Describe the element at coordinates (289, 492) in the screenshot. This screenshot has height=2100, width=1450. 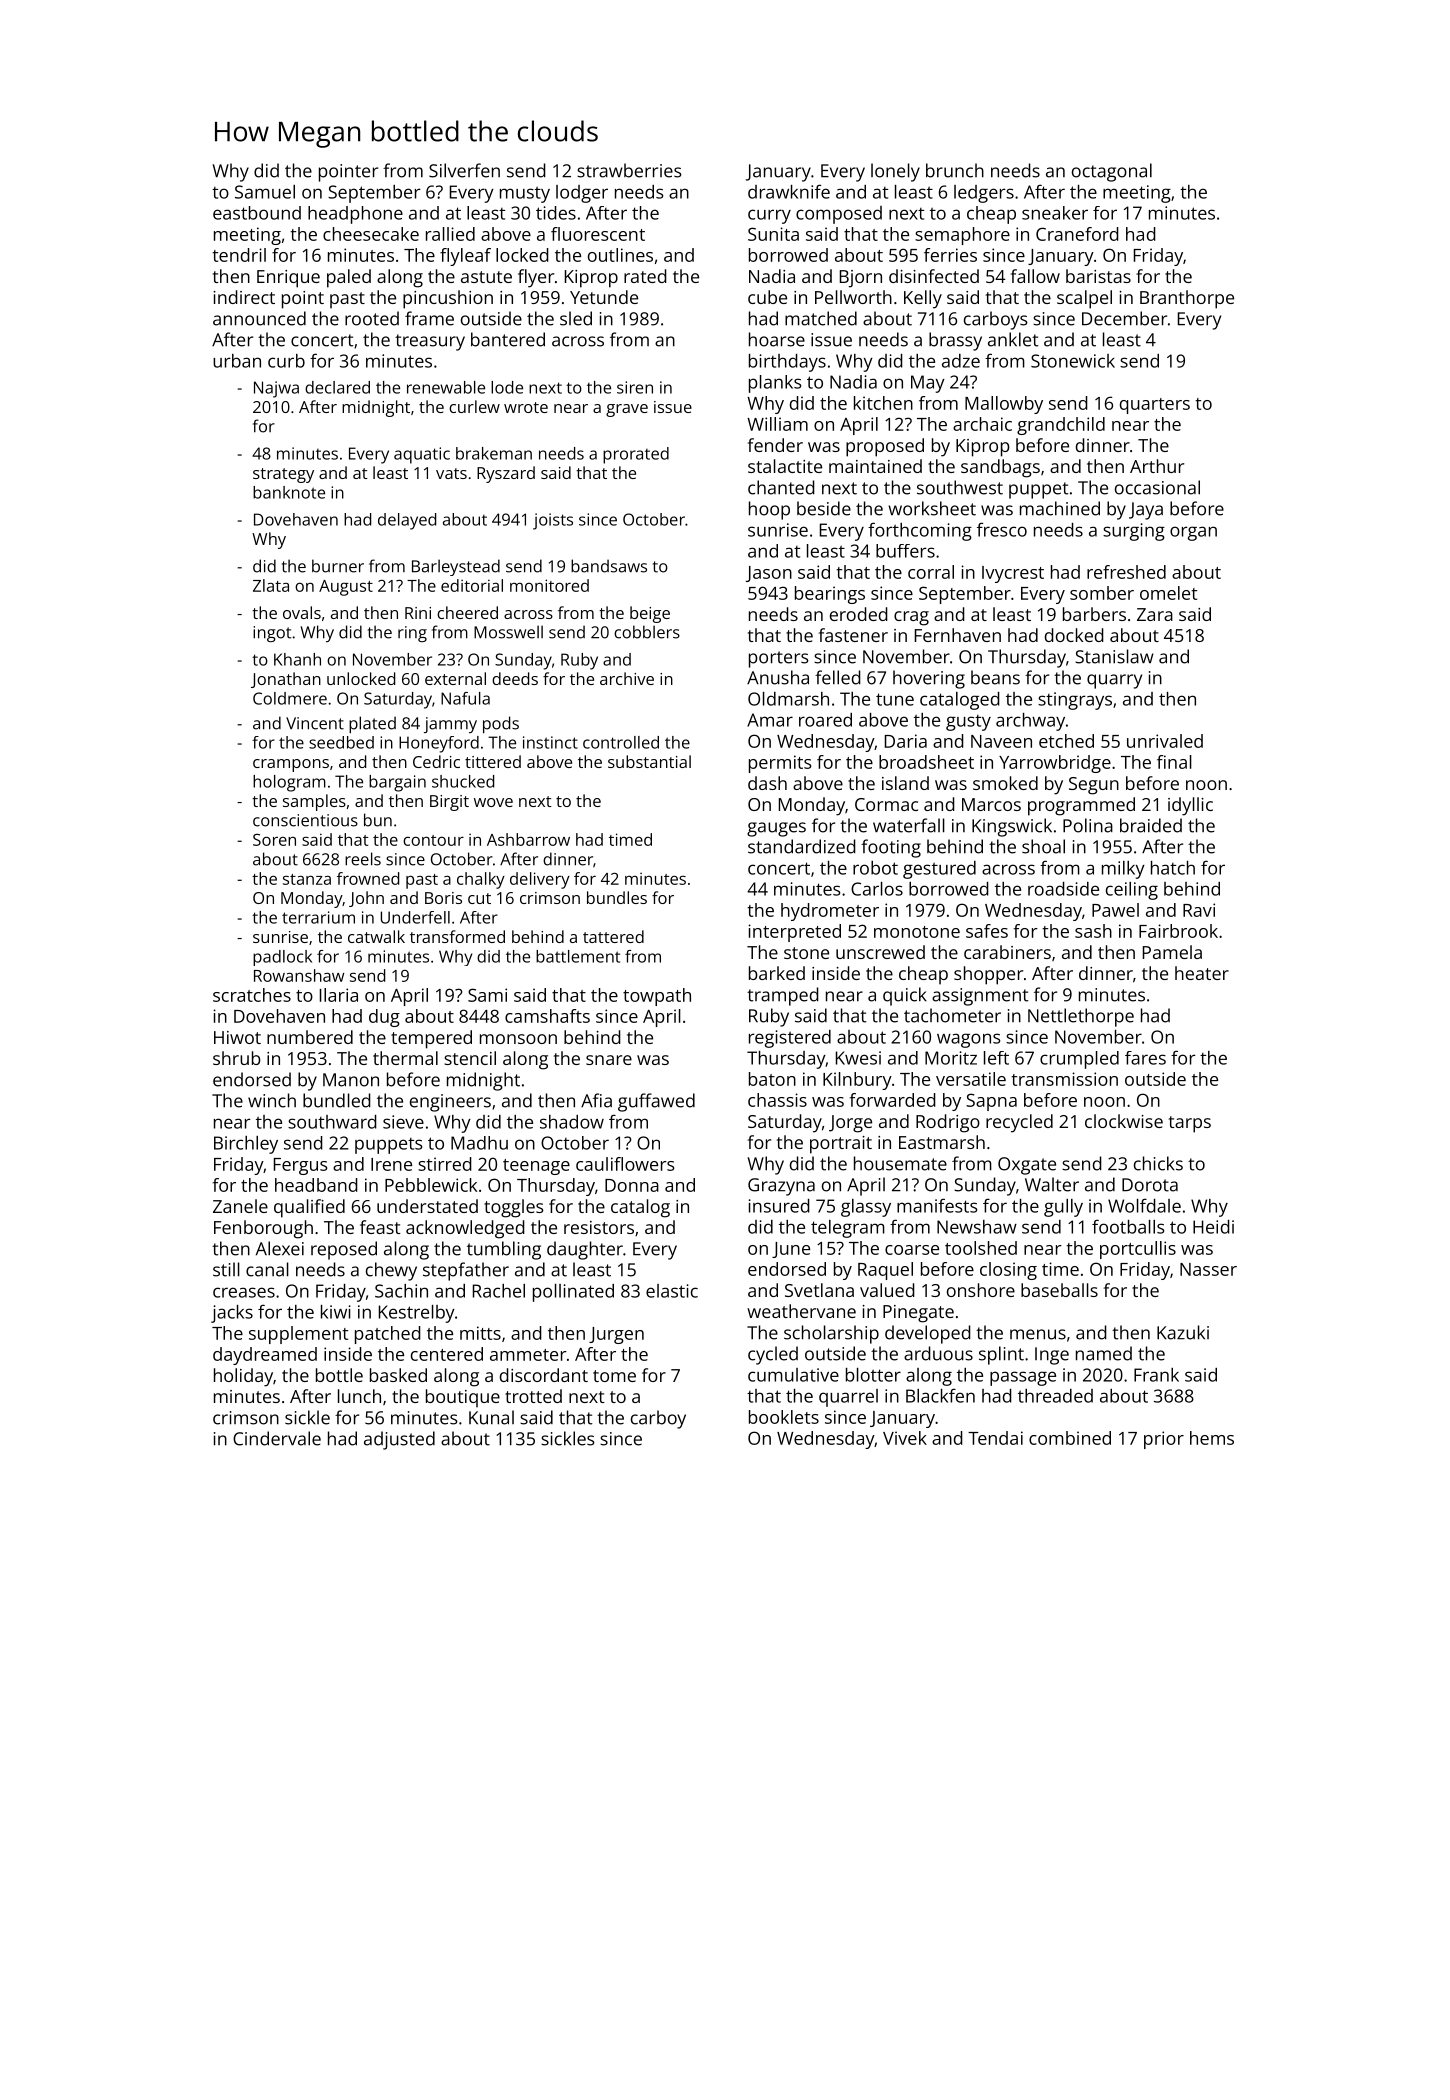
I see `banknote` at that location.
